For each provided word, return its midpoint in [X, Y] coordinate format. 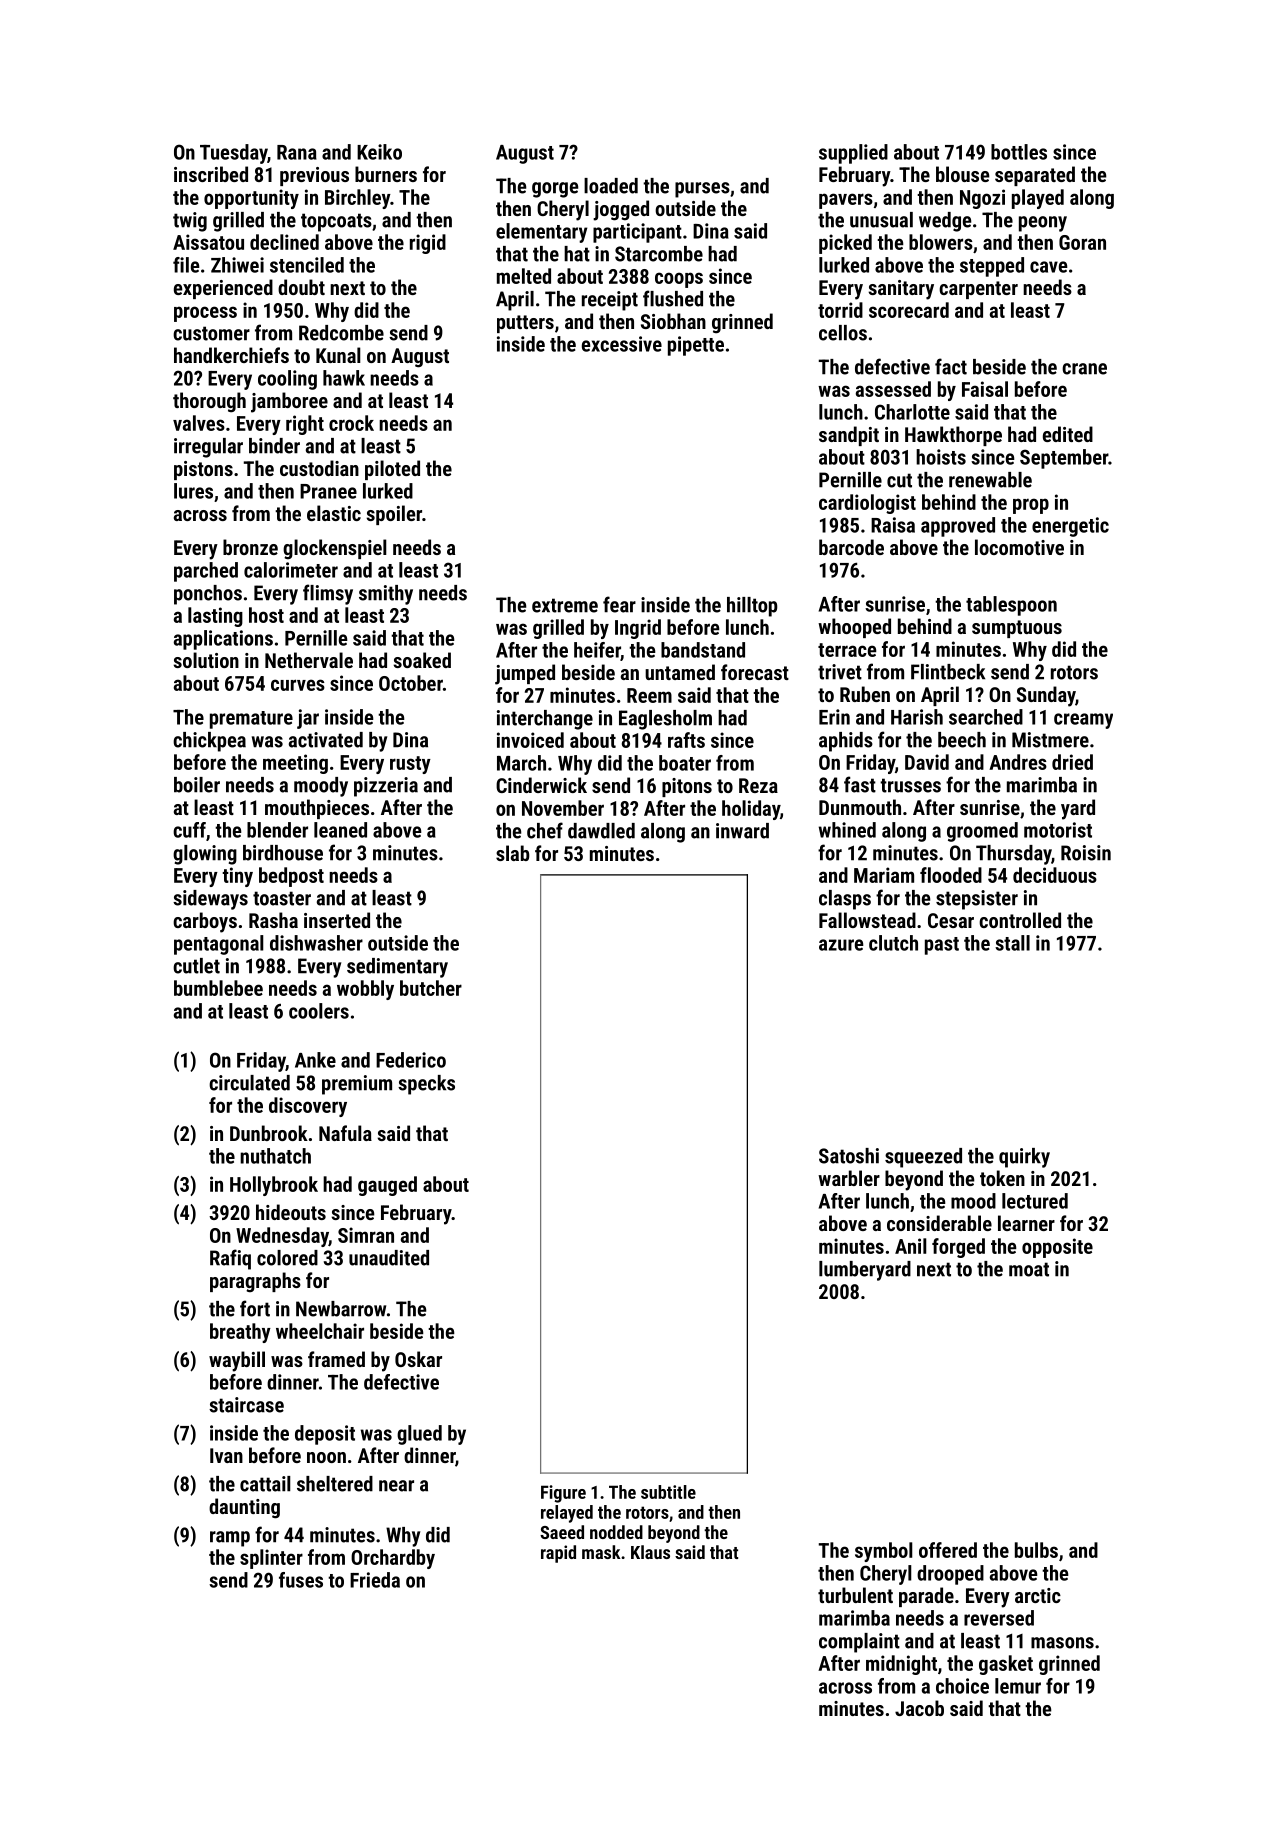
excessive [622, 344]
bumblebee [218, 988]
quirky [1024, 1158]
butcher [431, 988]
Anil [911, 1246]
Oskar [418, 1359]
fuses [301, 1580]
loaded [611, 186]
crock [351, 423]
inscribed [211, 174]
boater [685, 763]
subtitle [668, 1492]
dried [1072, 762]
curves [298, 685]
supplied [853, 154]
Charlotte [912, 412]
